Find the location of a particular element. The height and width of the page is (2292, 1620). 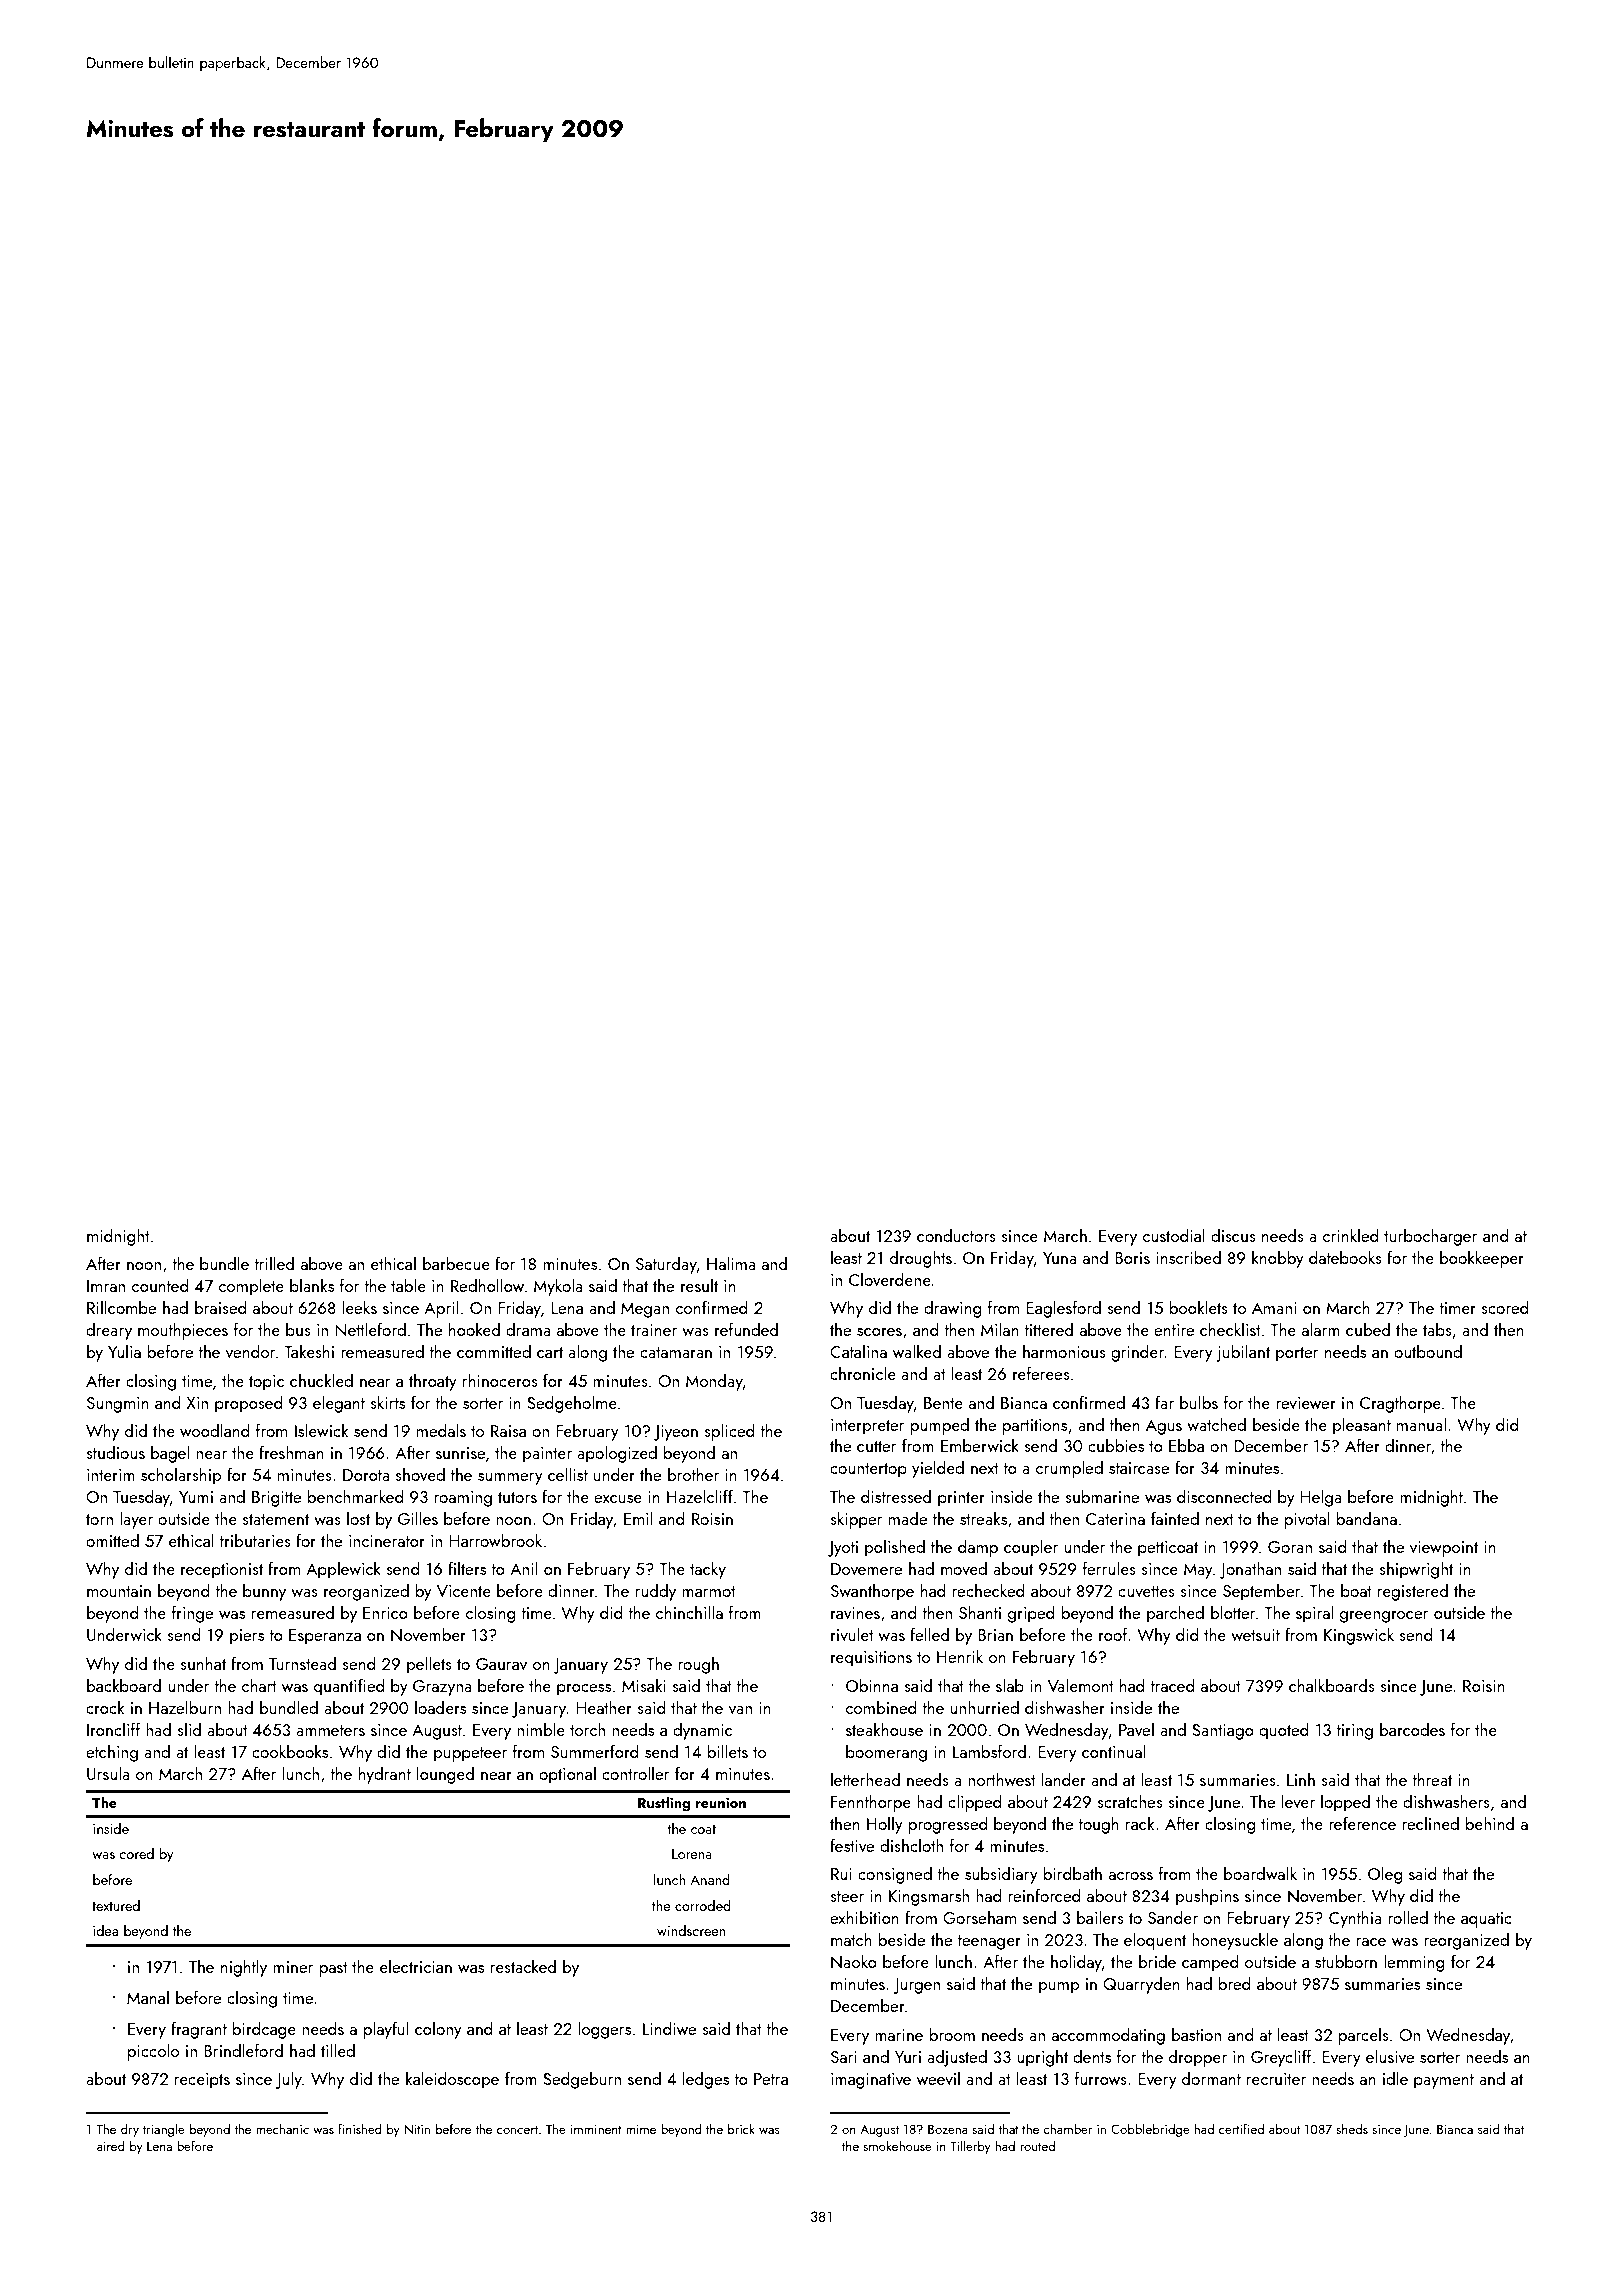

turbocharger is located at coordinates (1430, 1237).
